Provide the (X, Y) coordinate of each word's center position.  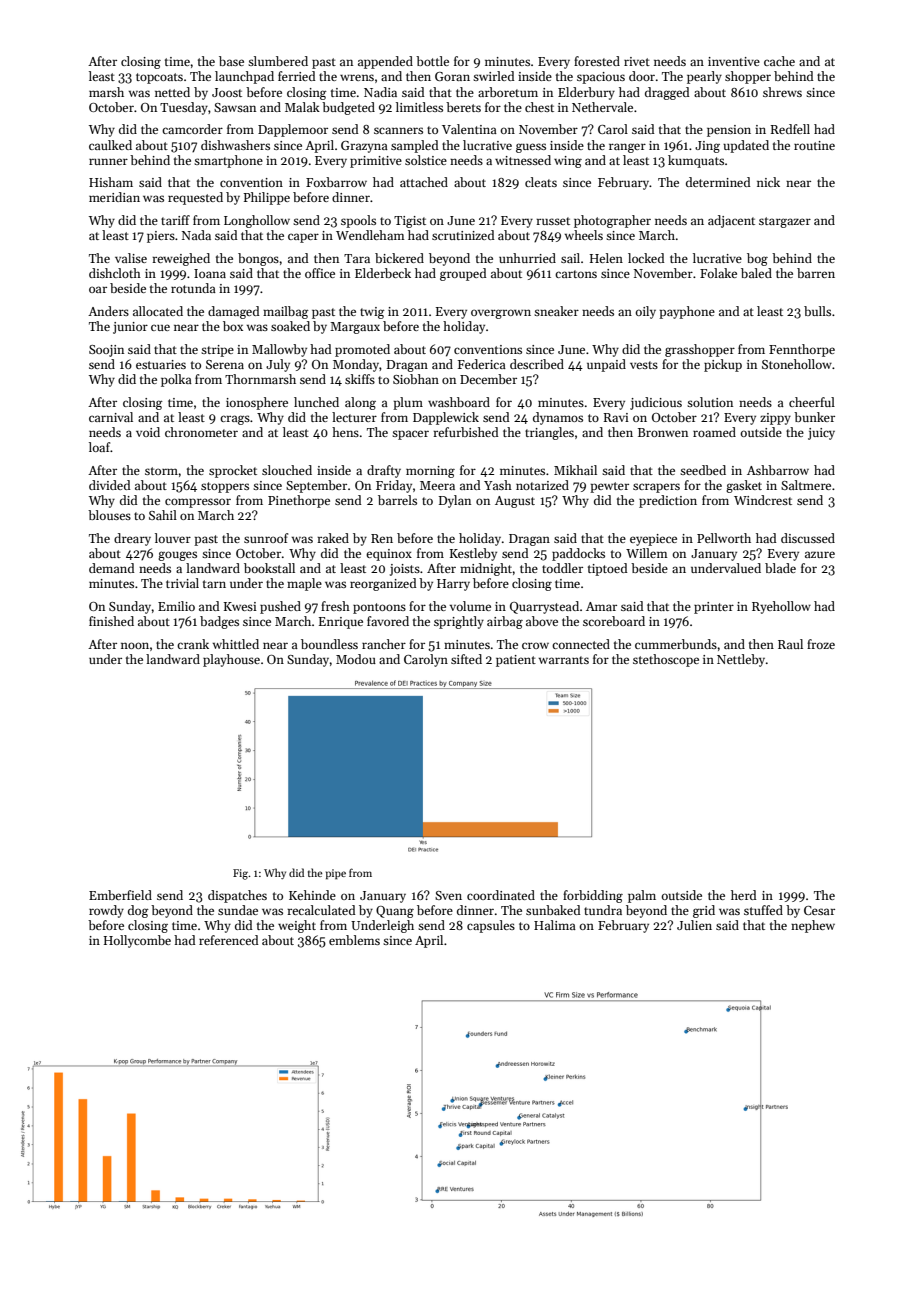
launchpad (244, 77)
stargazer (785, 222)
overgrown (501, 314)
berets (463, 107)
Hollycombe (137, 941)
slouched (287, 470)
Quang (395, 912)
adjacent (731, 221)
